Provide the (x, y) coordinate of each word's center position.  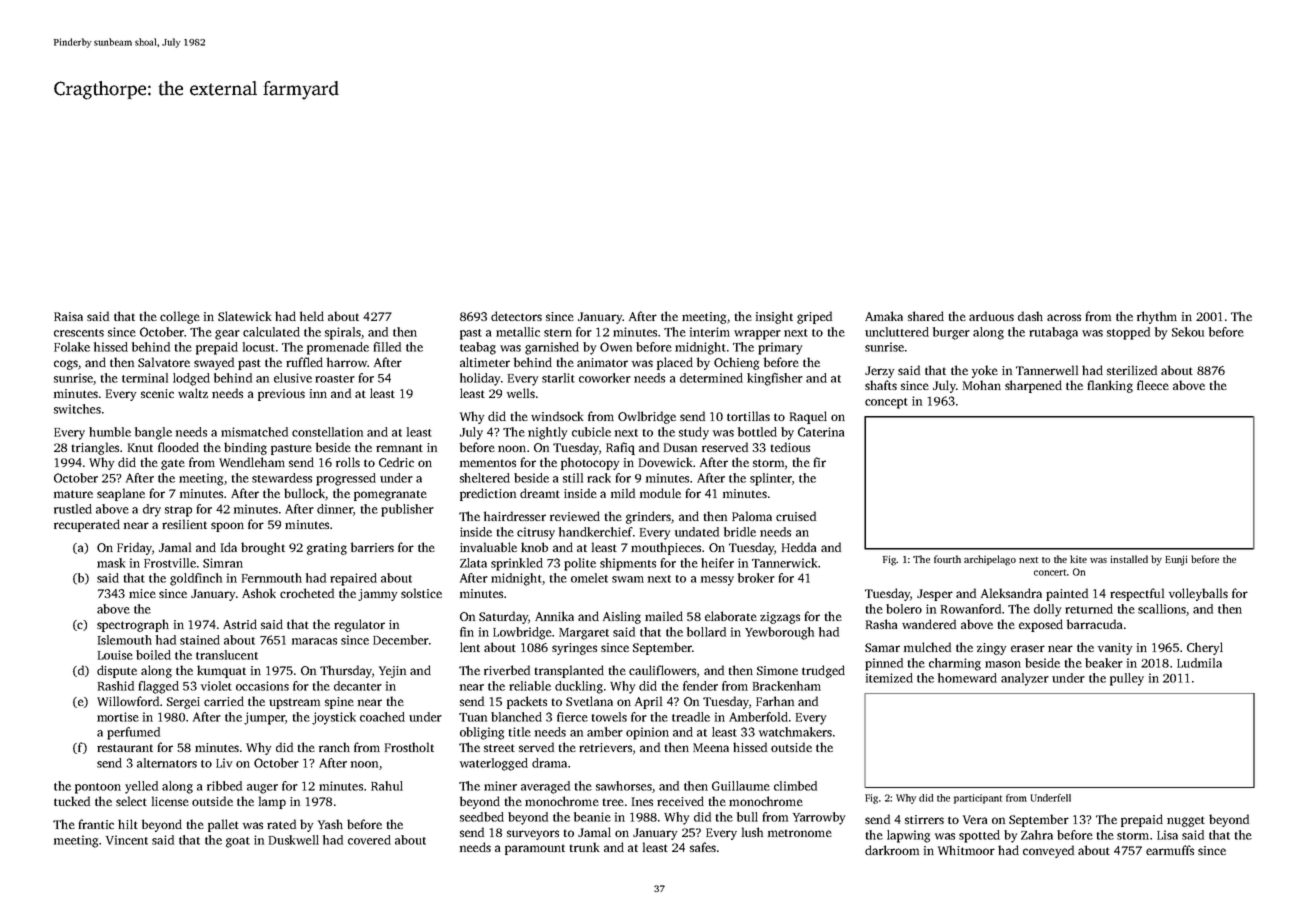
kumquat (221, 671)
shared (926, 316)
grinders (648, 517)
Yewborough (779, 633)
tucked (72, 801)
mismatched (254, 432)
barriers (372, 547)
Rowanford (971, 609)
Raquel (808, 417)
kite (1078, 559)
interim (710, 332)
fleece (1153, 385)
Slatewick (244, 316)
